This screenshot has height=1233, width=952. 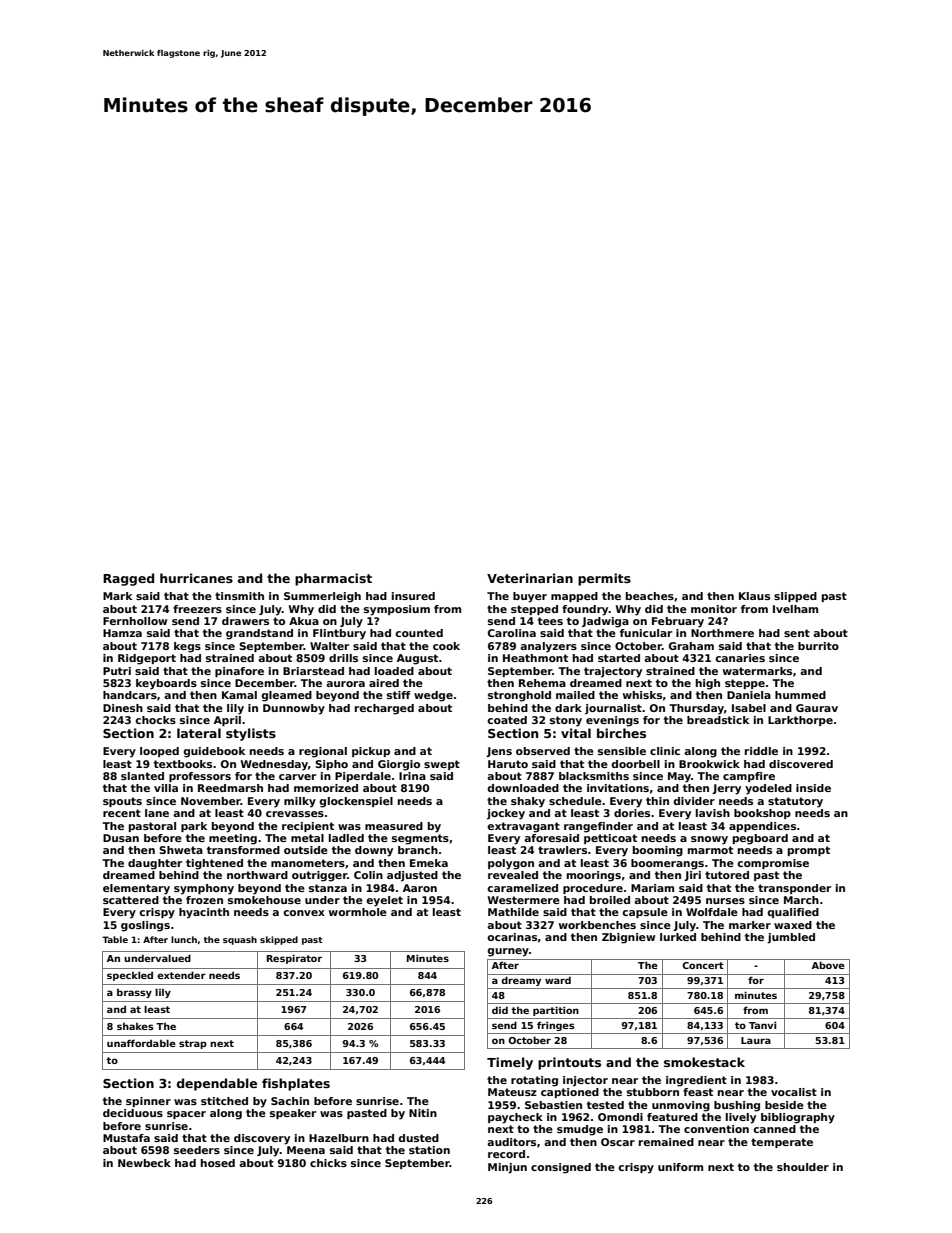 I want to click on stubborn, so click(x=653, y=1092).
